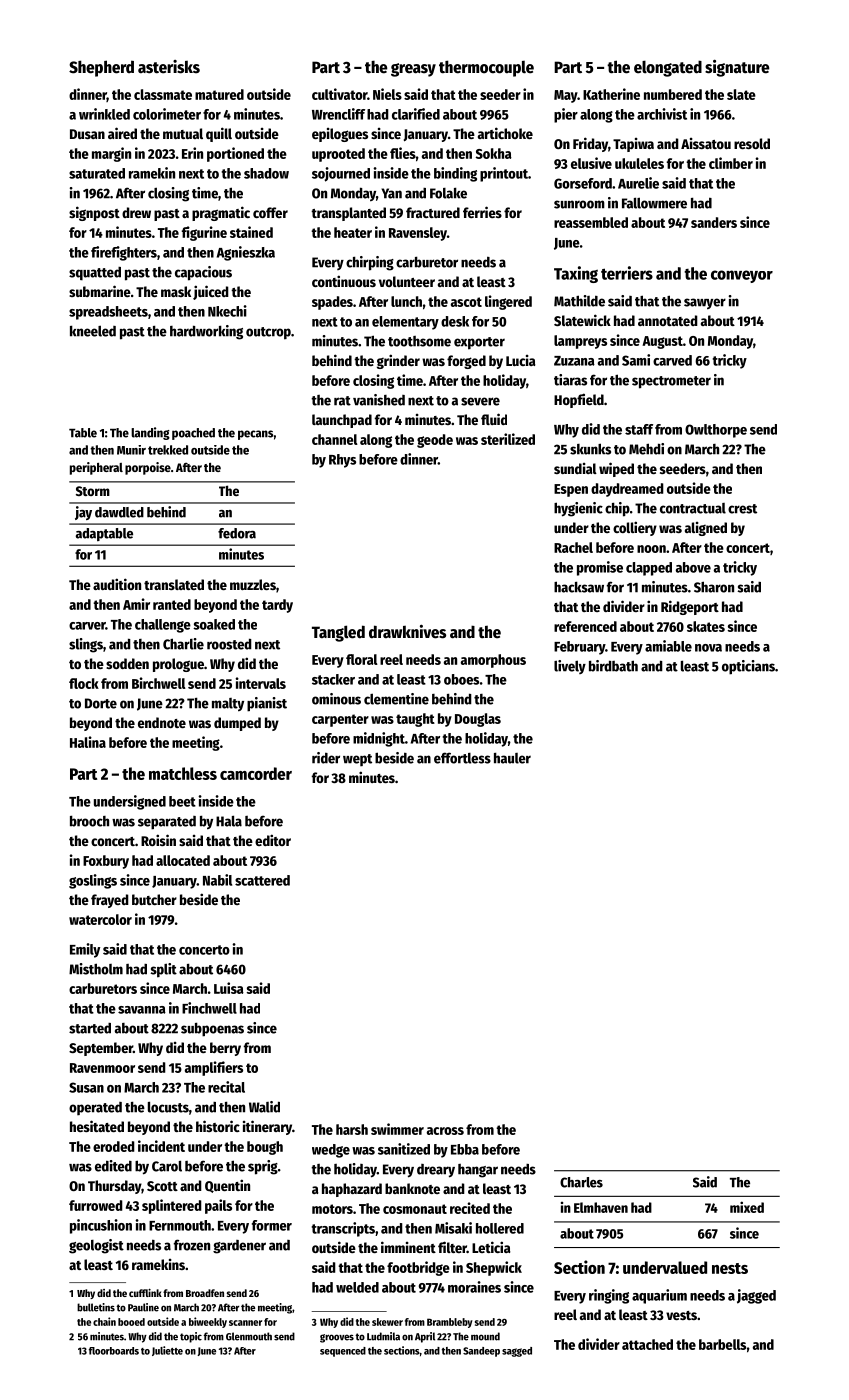 The image size is (849, 1400). Describe the element at coordinates (590, 144) in the page. I see `Friday` at that location.
